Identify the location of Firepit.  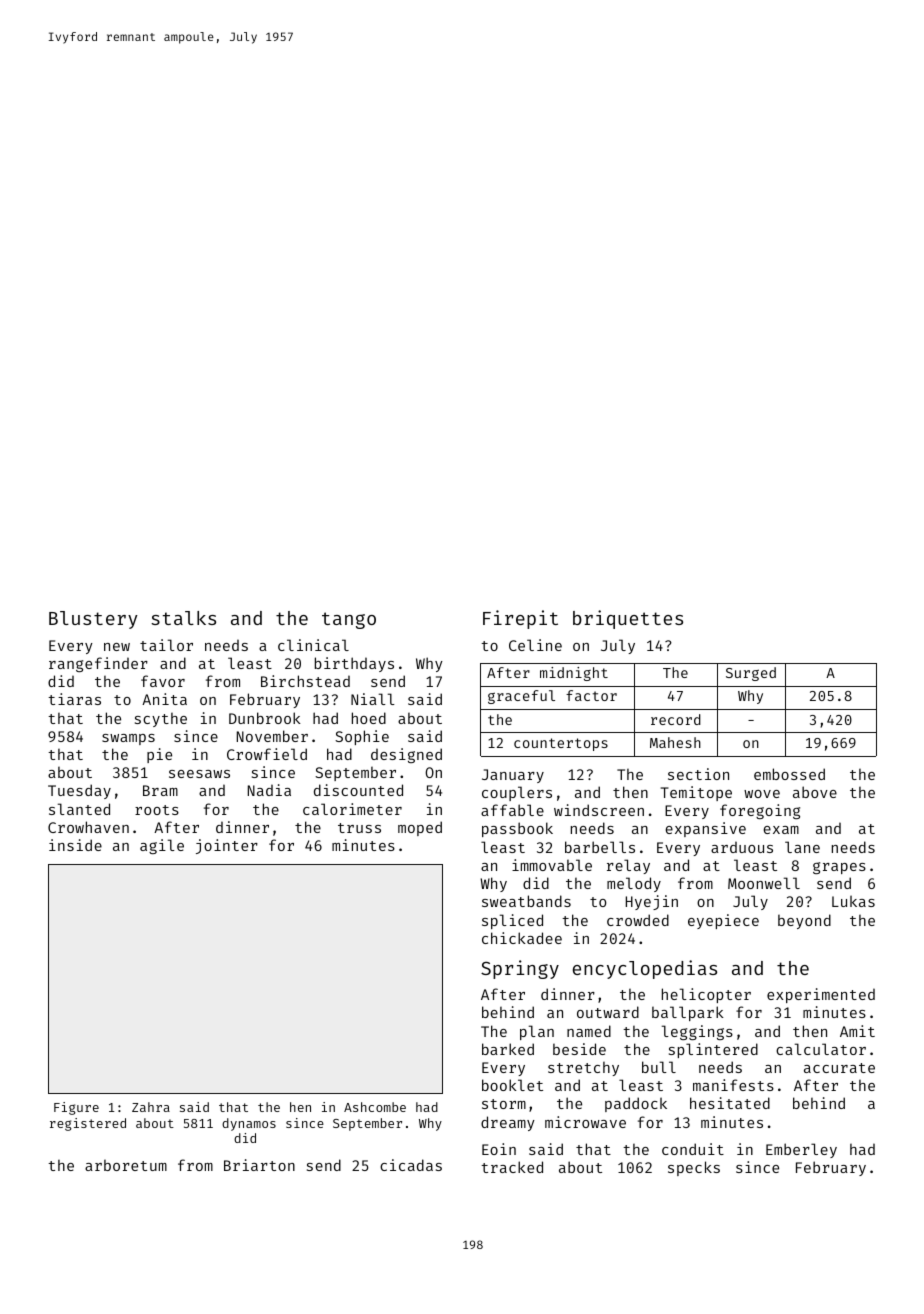
(520, 619).
